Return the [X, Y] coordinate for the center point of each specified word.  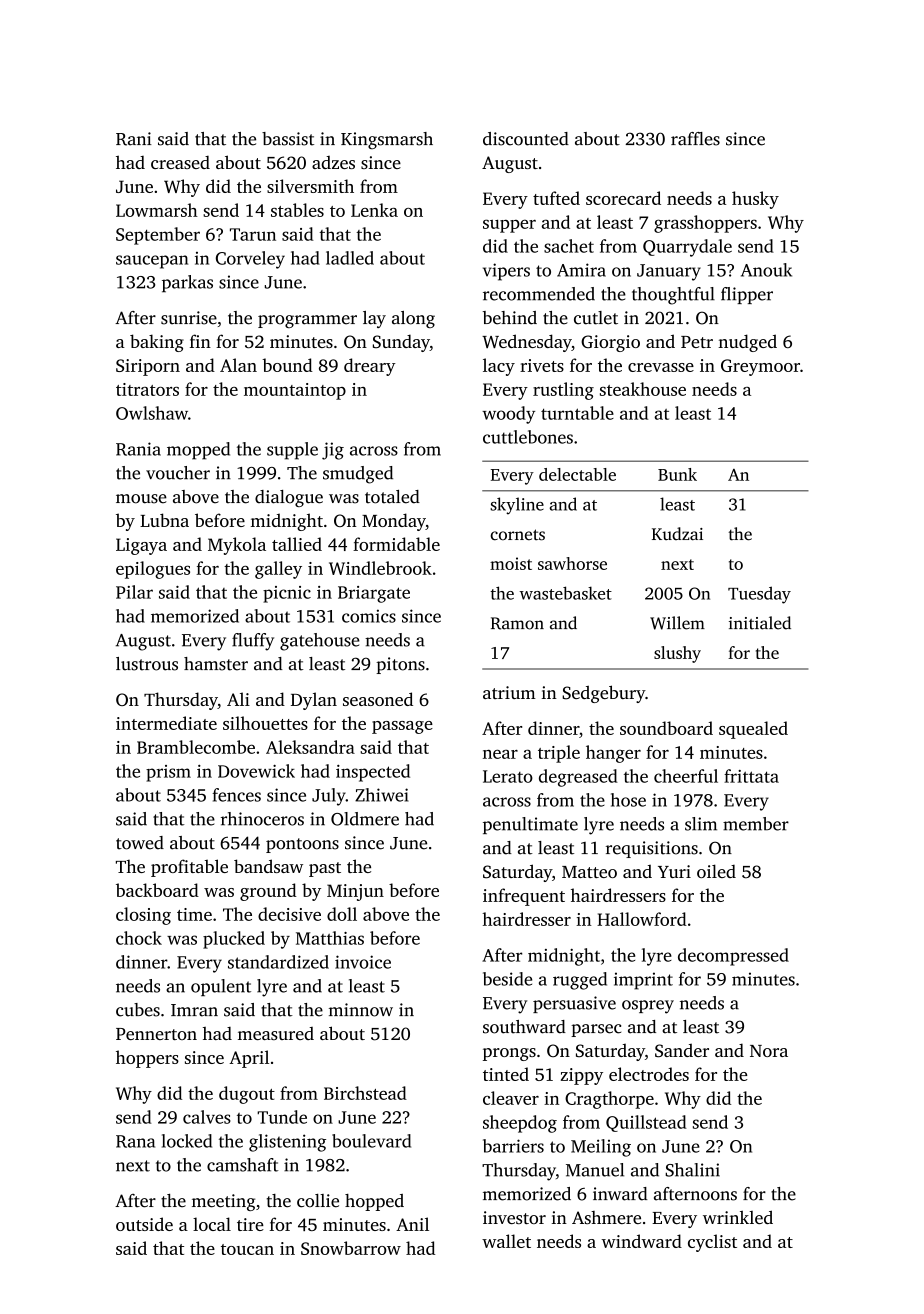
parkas [187, 283]
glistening [287, 1143]
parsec [596, 1030]
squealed [753, 730]
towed [140, 843]
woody [508, 415]
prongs [509, 1054]
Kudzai [677, 534]
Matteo [589, 872]
